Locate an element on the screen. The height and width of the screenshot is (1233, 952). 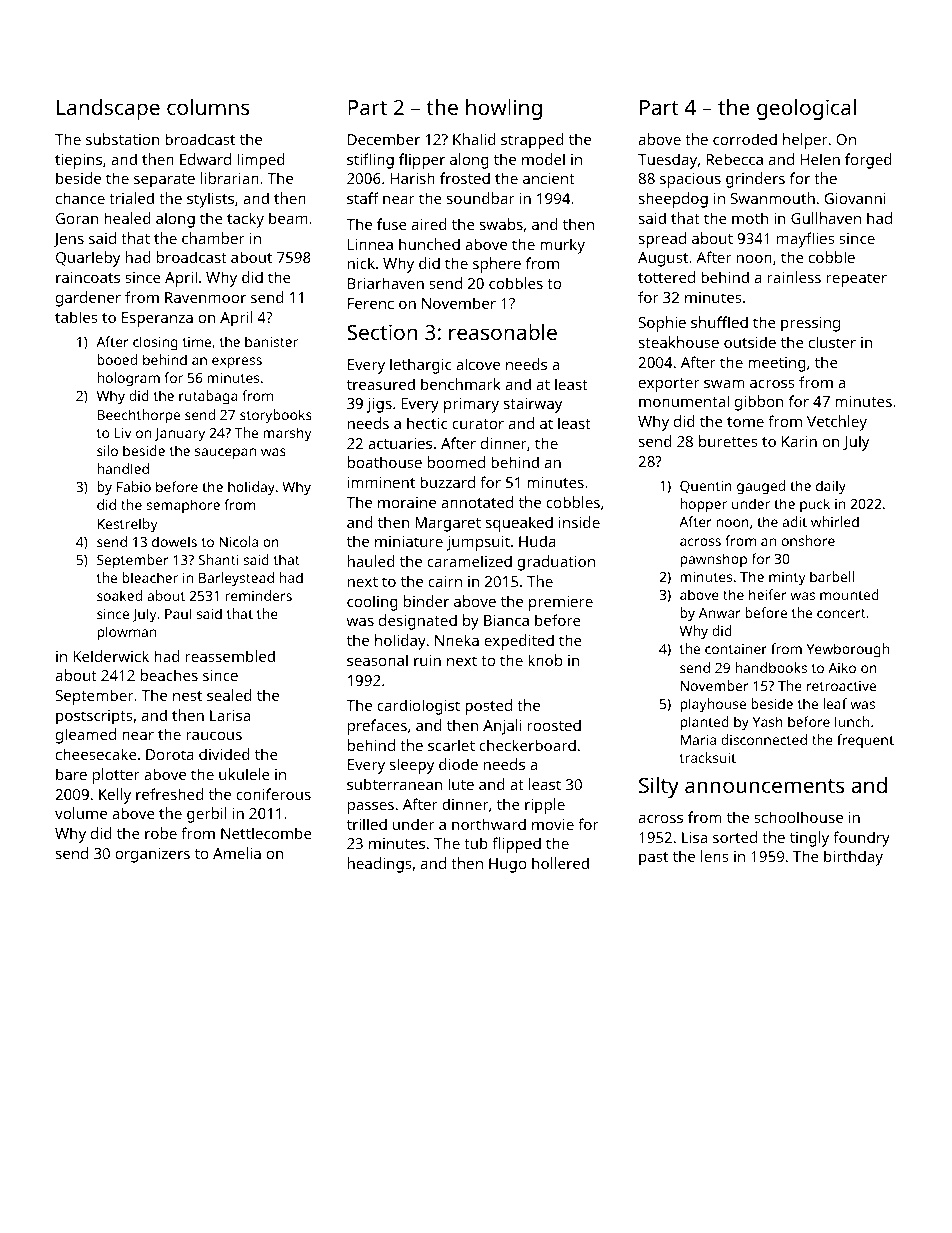
columns is located at coordinates (208, 107).
